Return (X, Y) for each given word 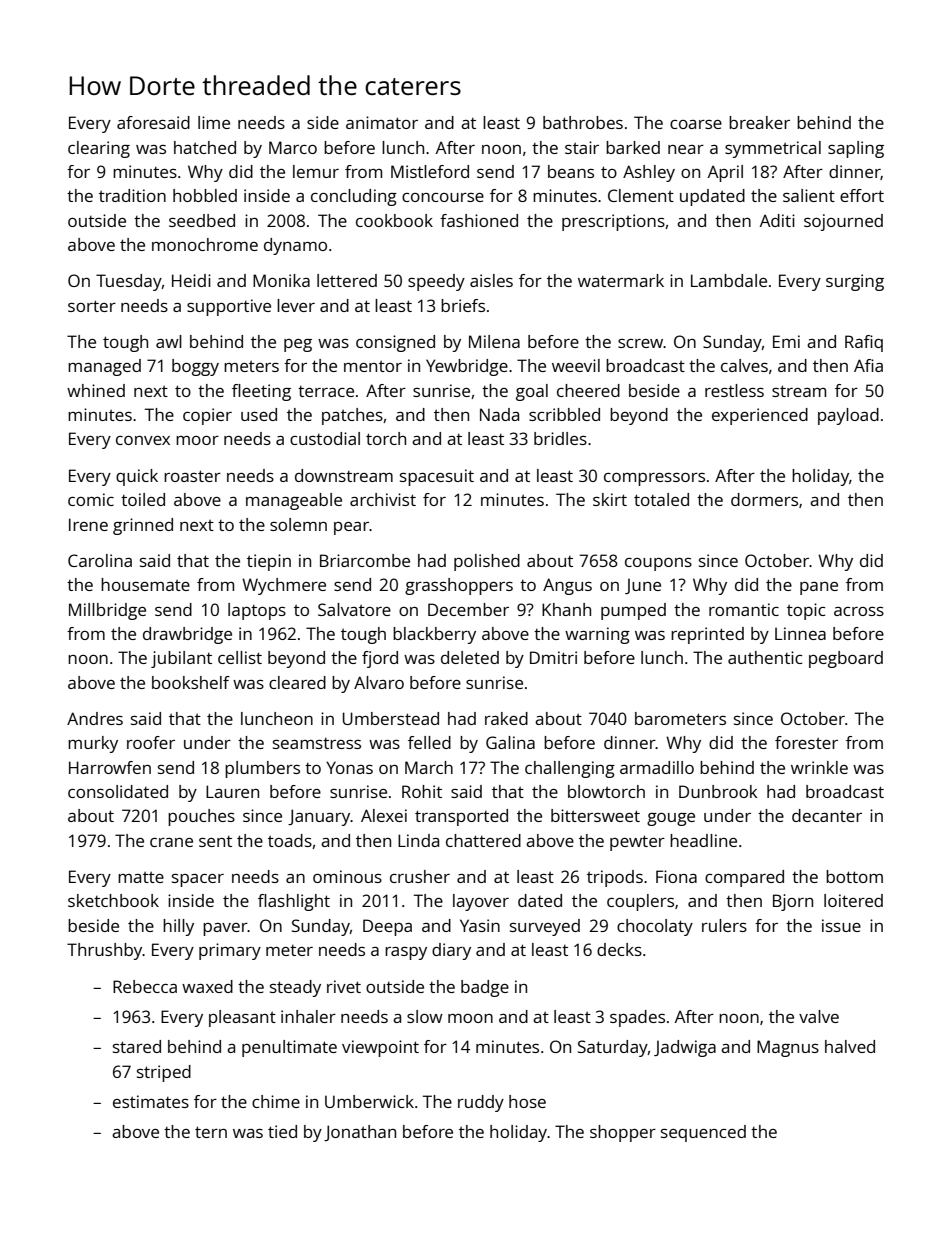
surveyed (545, 927)
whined (96, 390)
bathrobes (583, 122)
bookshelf (191, 682)
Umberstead (391, 718)
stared (137, 1046)
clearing (99, 149)
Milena (494, 341)
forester (806, 742)
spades (637, 1018)
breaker (759, 122)
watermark (621, 280)
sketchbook (113, 900)
